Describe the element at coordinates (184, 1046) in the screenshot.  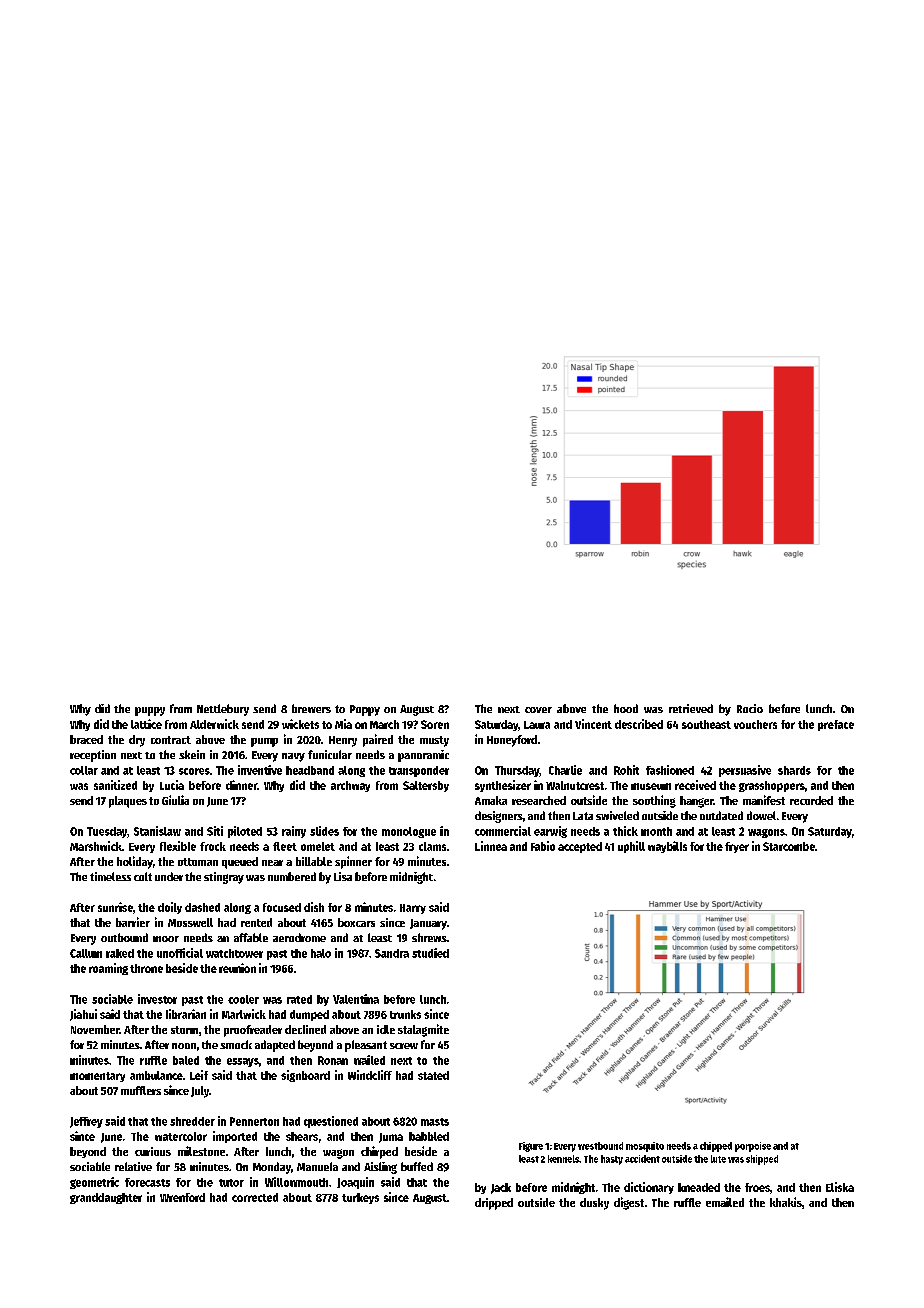
I see `noon` at that location.
